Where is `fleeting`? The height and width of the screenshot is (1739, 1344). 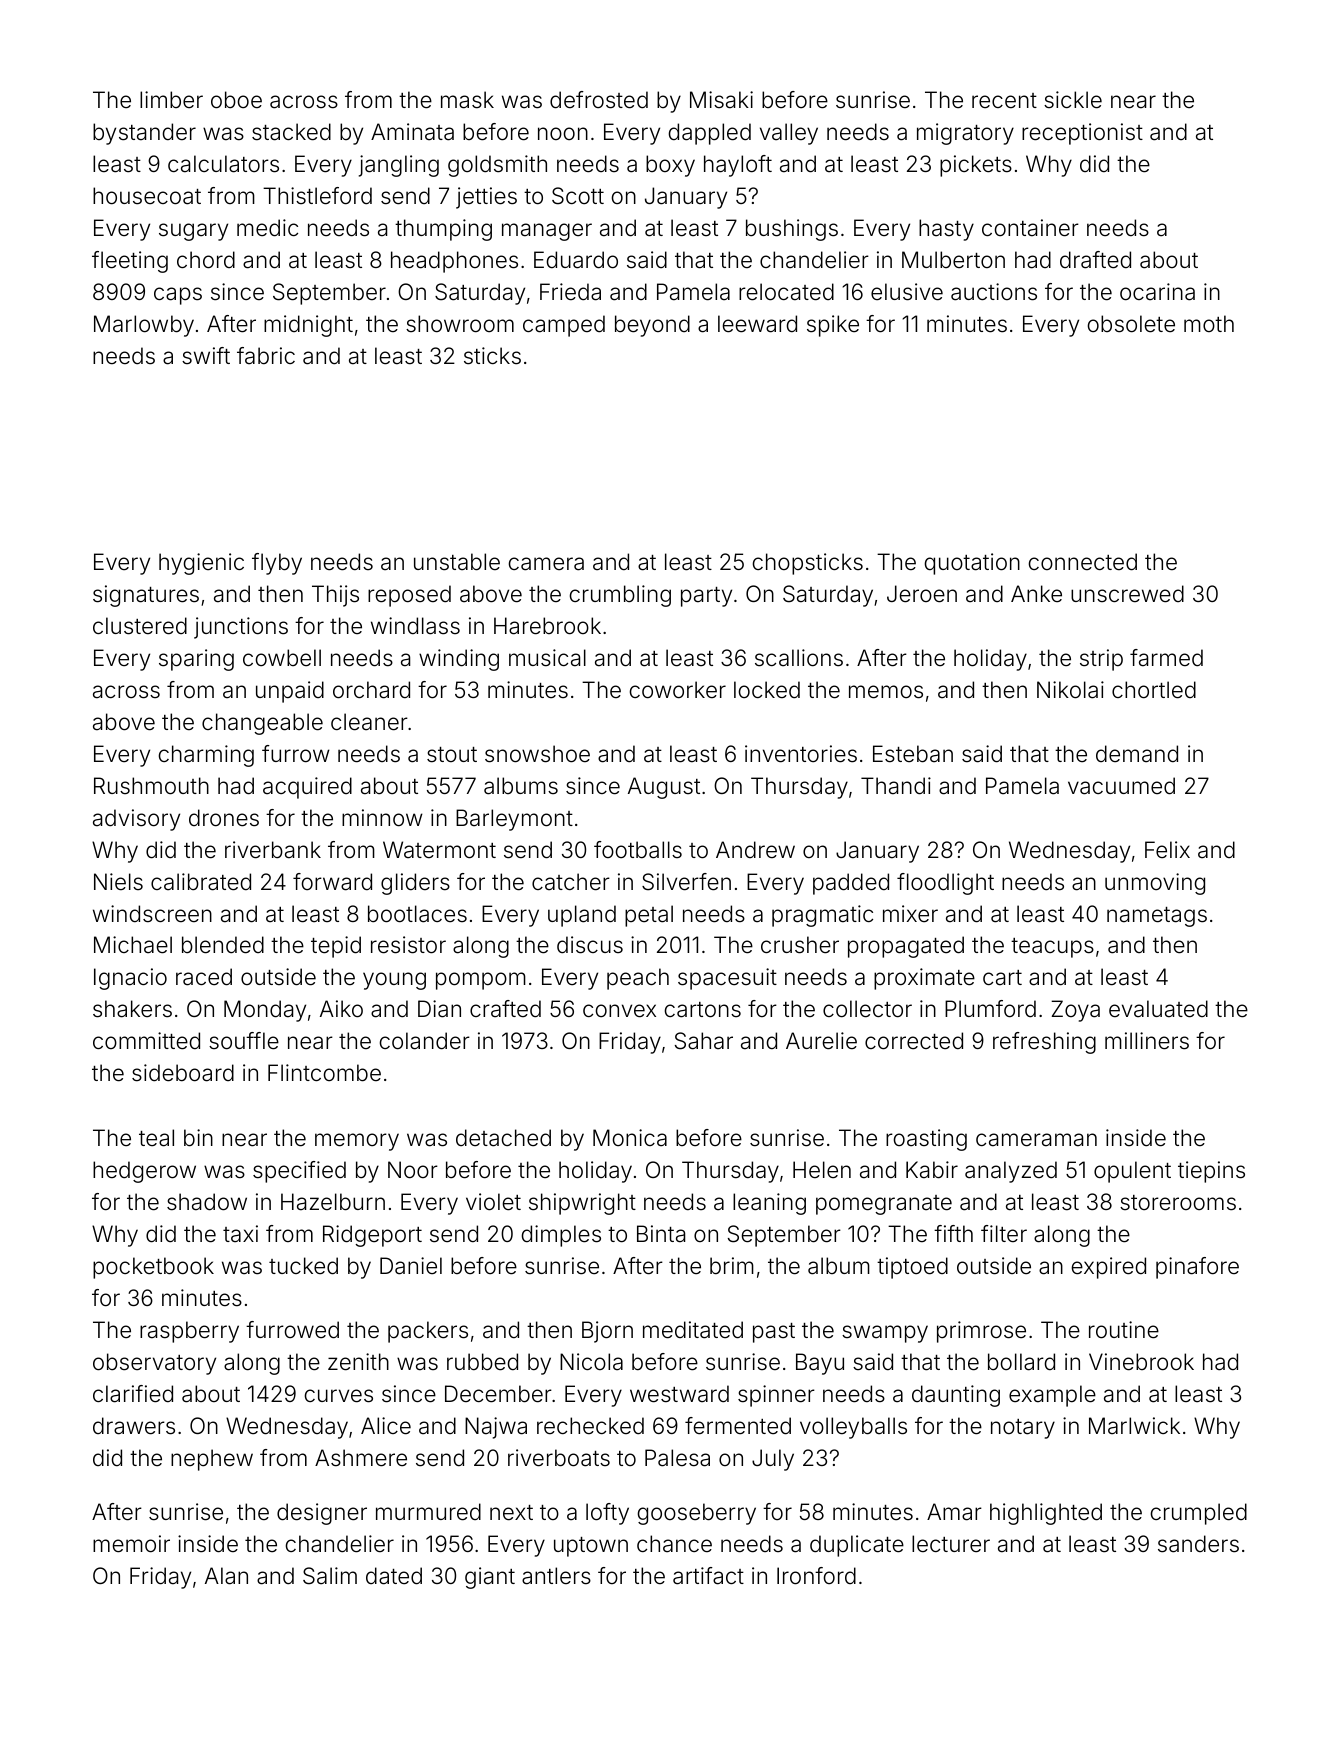 fleeting is located at coordinates (130, 262).
